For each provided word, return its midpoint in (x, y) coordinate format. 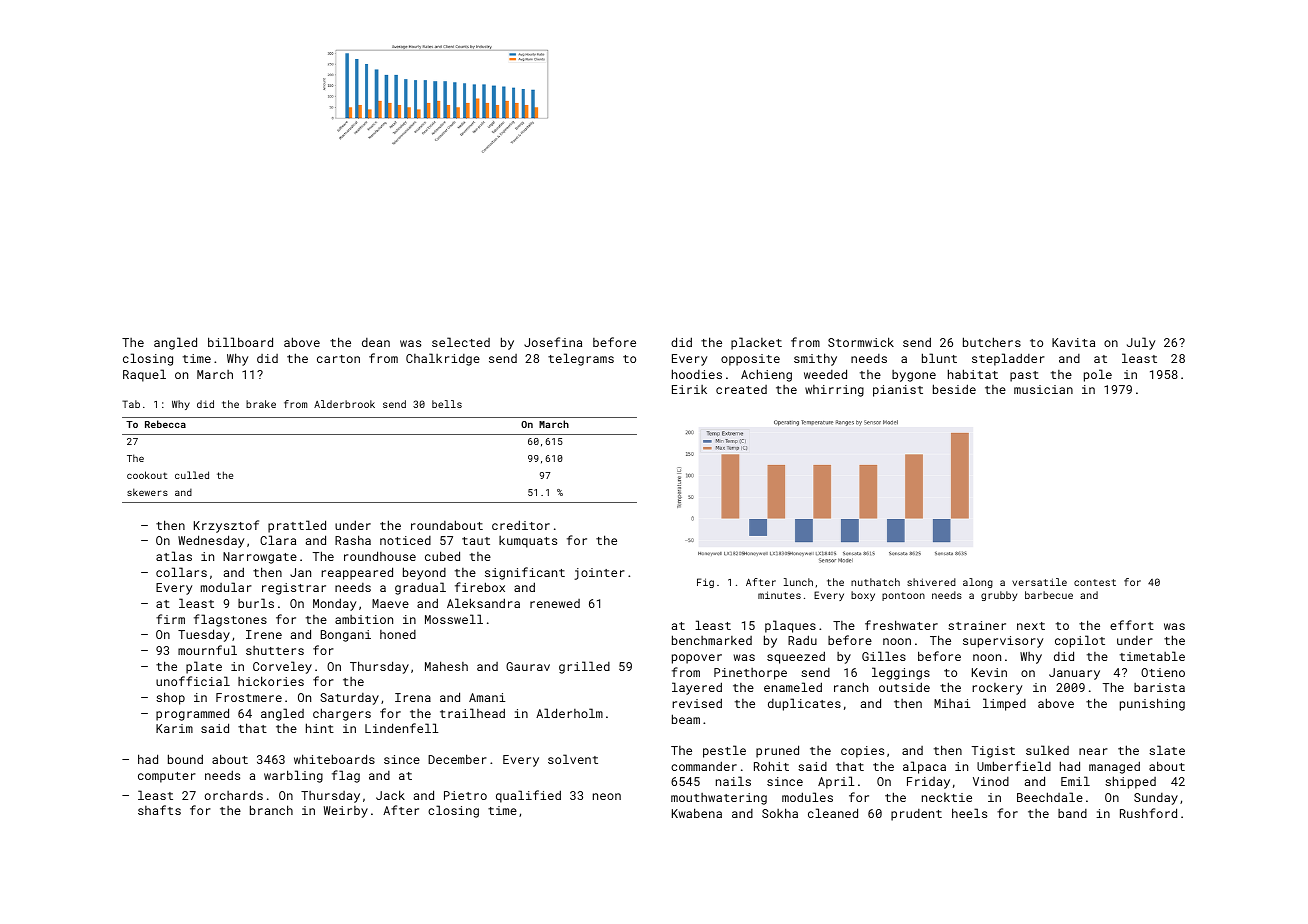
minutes (779, 595)
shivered (931, 582)
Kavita (1073, 342)
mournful (207, 650)
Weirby (346, 812)
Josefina (553, 342)
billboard (240, 342)
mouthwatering (719, 799)
